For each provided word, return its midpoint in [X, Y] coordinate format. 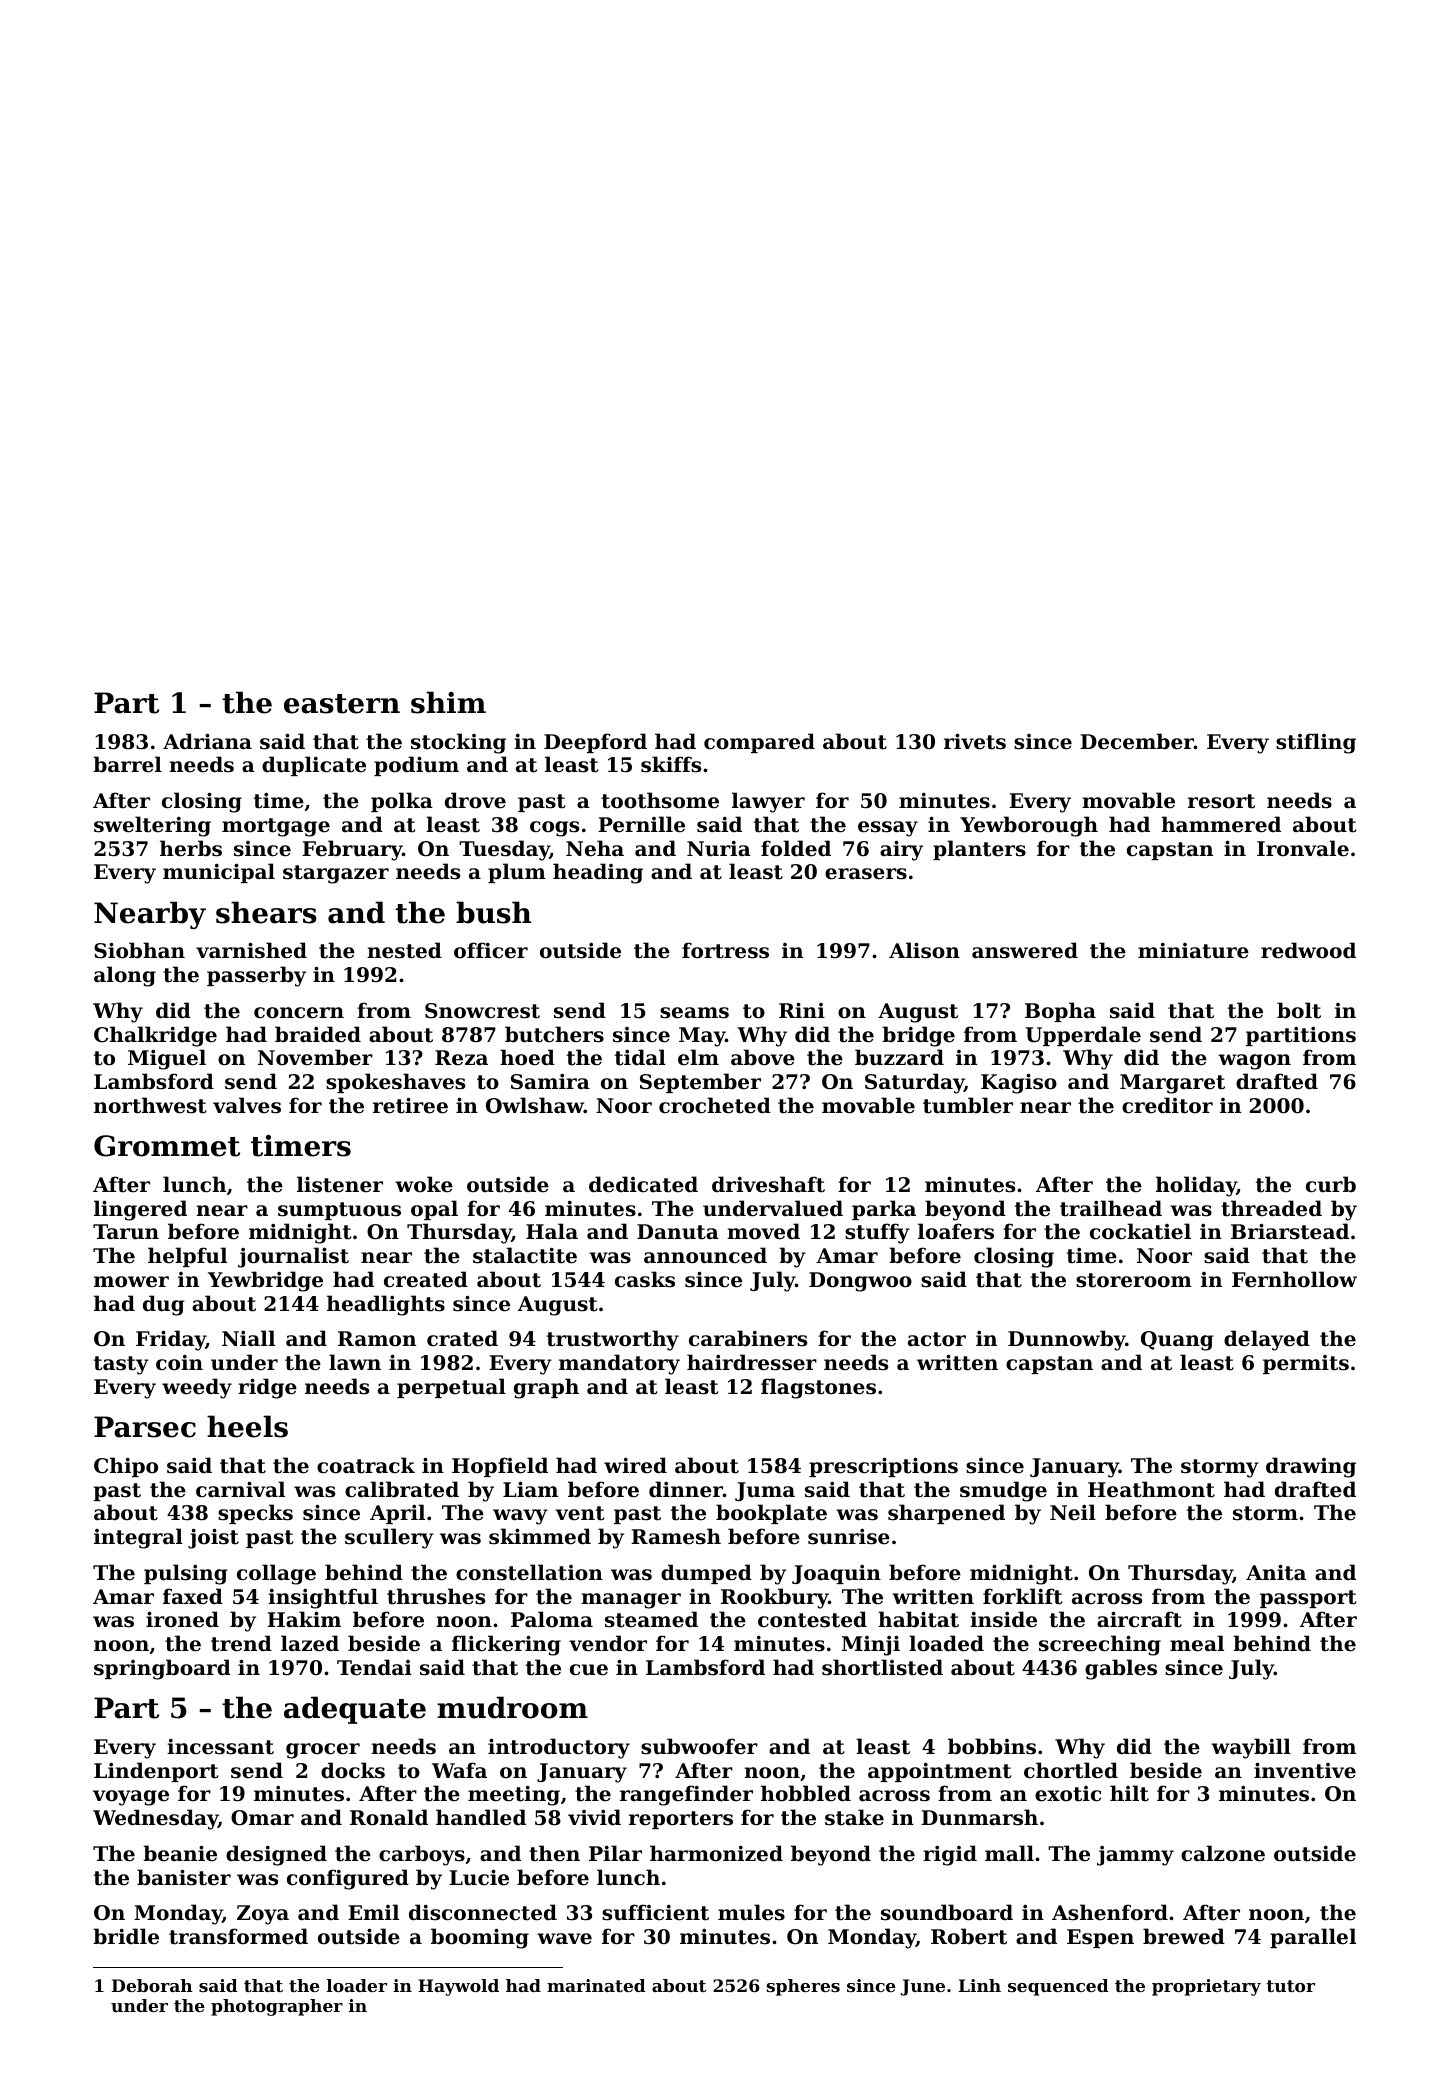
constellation [529, 1572]
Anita [1276, 1572]
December [1137, 741]
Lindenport [156, 1772]
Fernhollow [1294, 1279]
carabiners [748, 1338]
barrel [127, 764]
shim [448, 702]
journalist [293, 1257]
